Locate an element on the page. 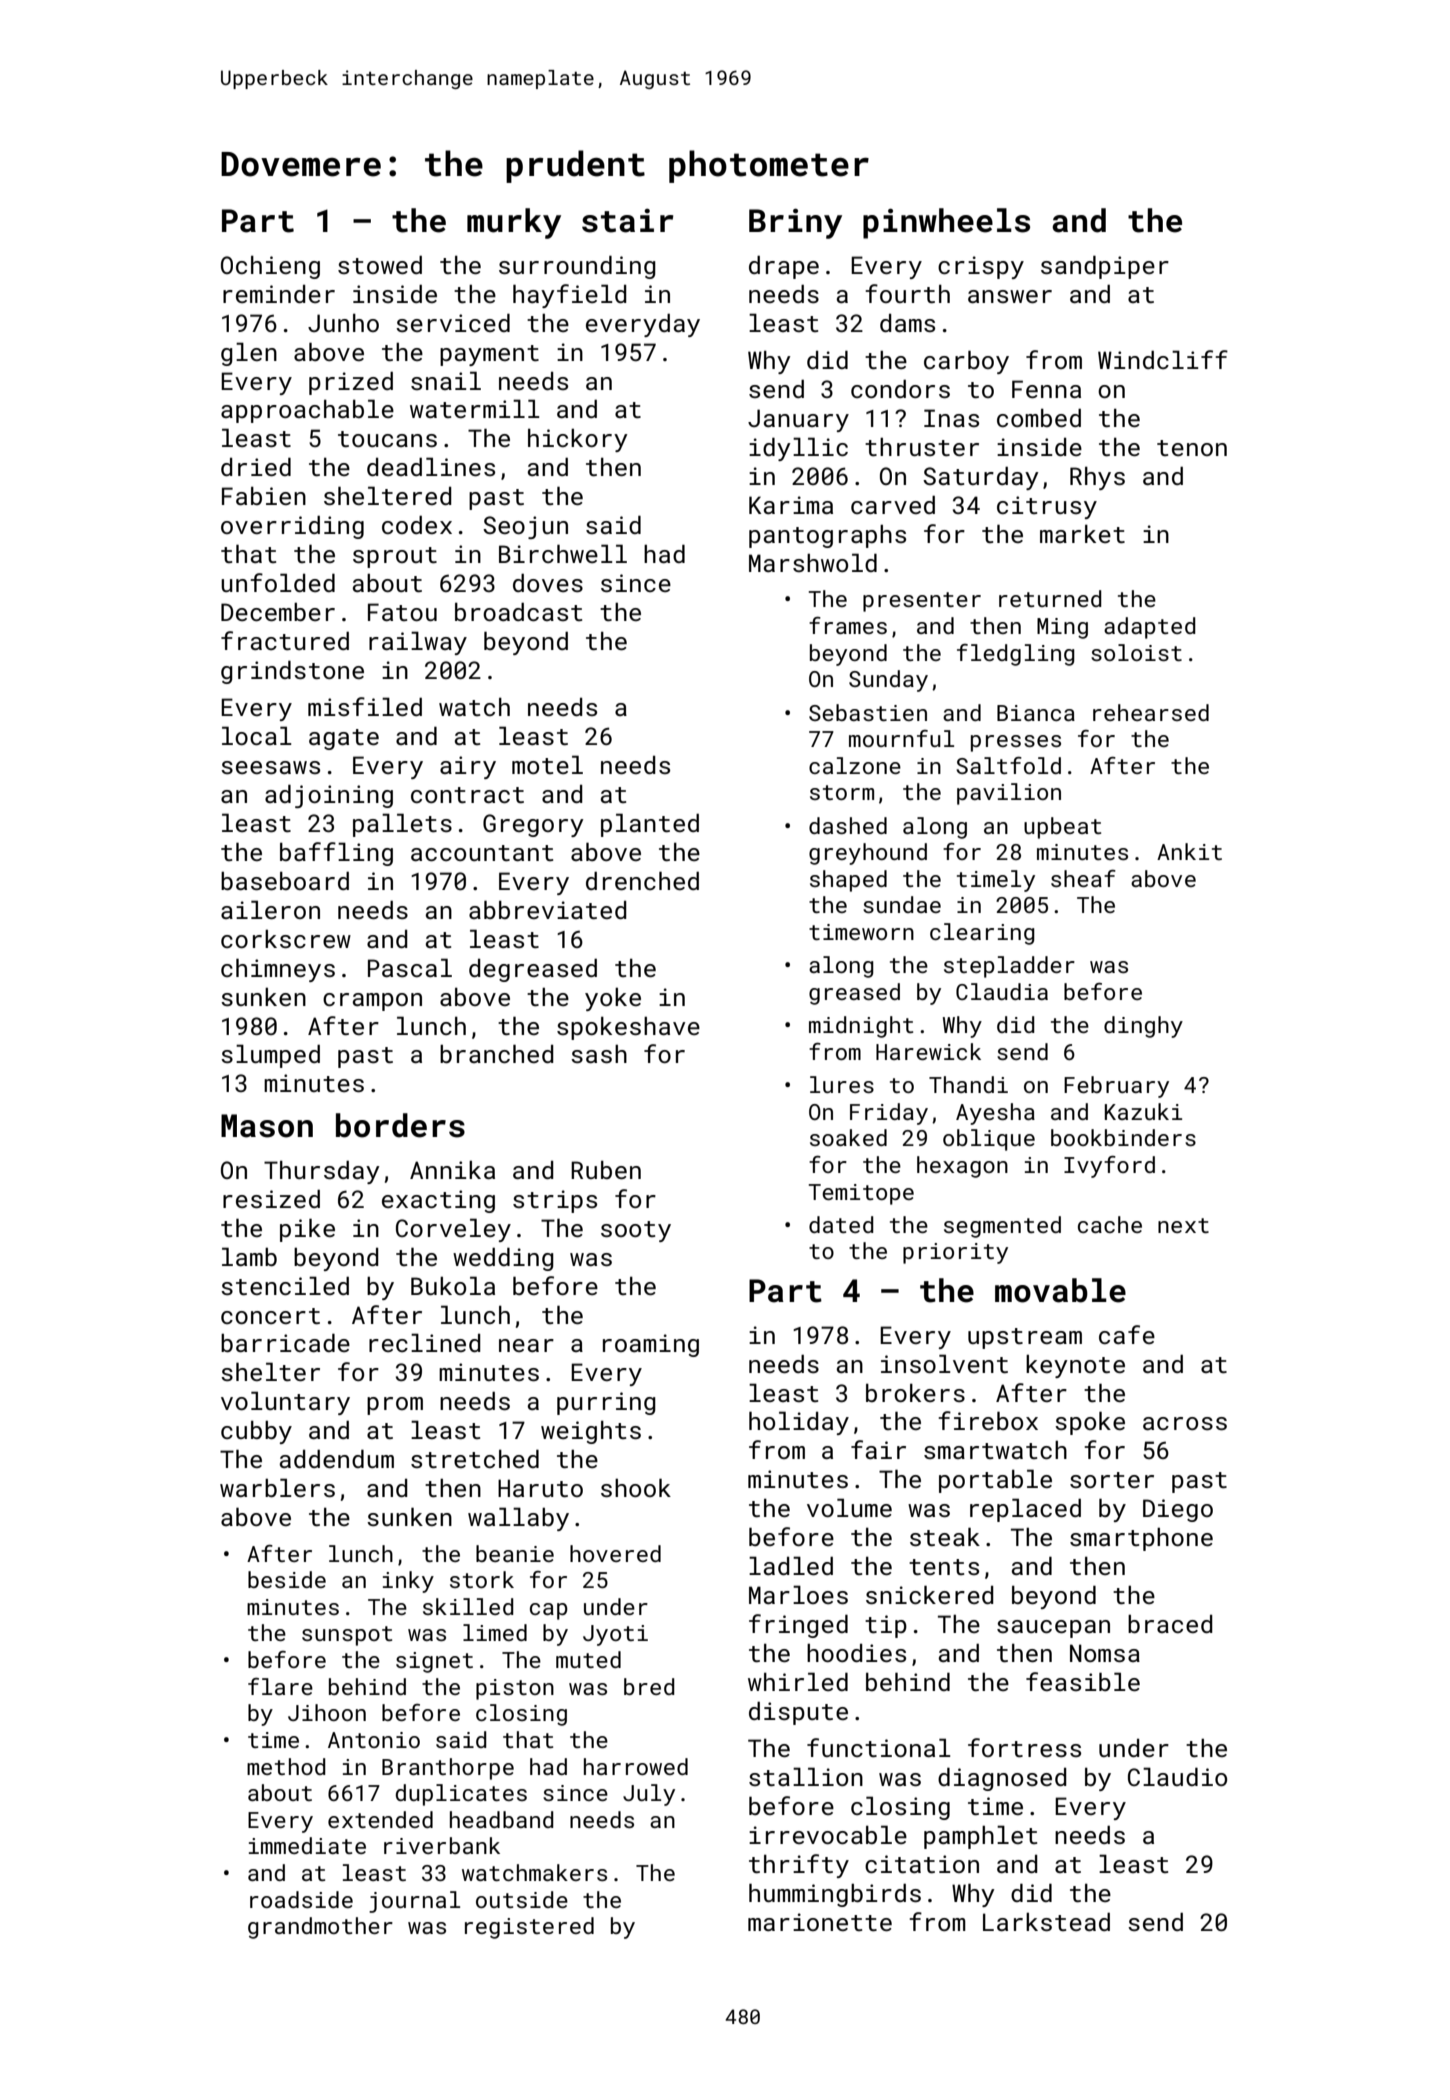  stowed is located at coordinates (380, 264).
